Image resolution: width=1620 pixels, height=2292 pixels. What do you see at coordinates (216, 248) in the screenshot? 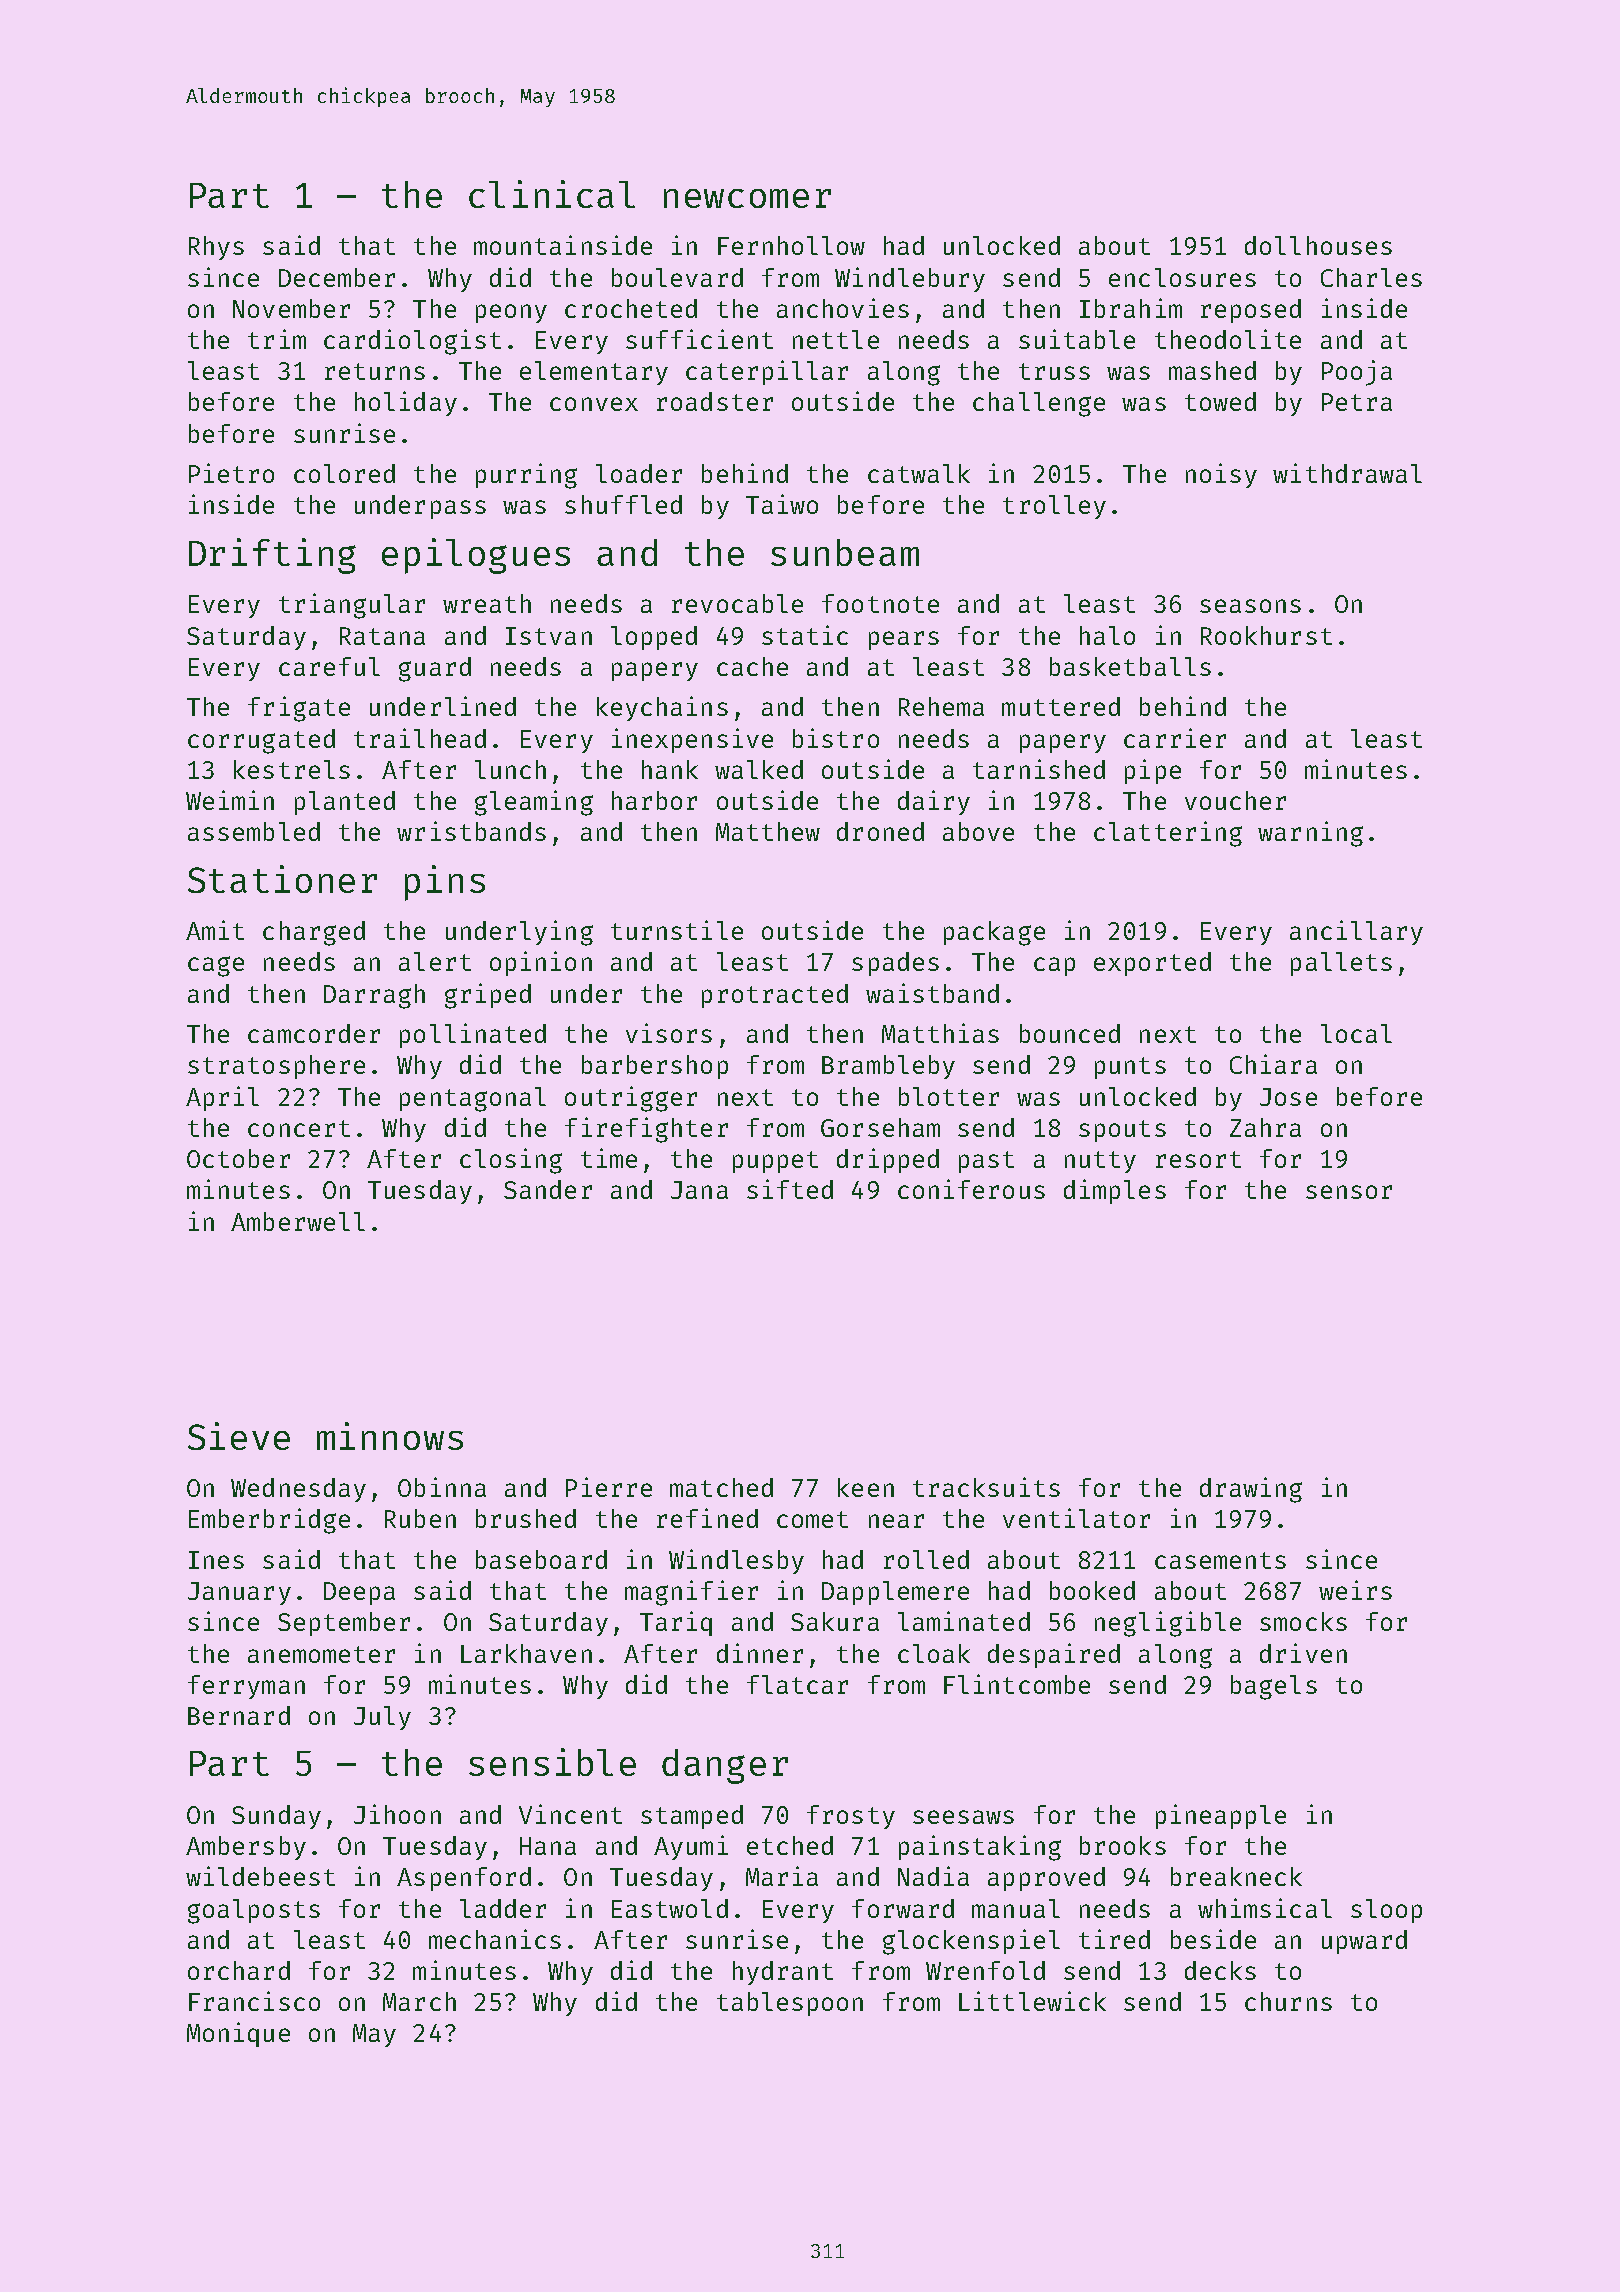
I see `Rhys` at bounding box center [216, 248].
